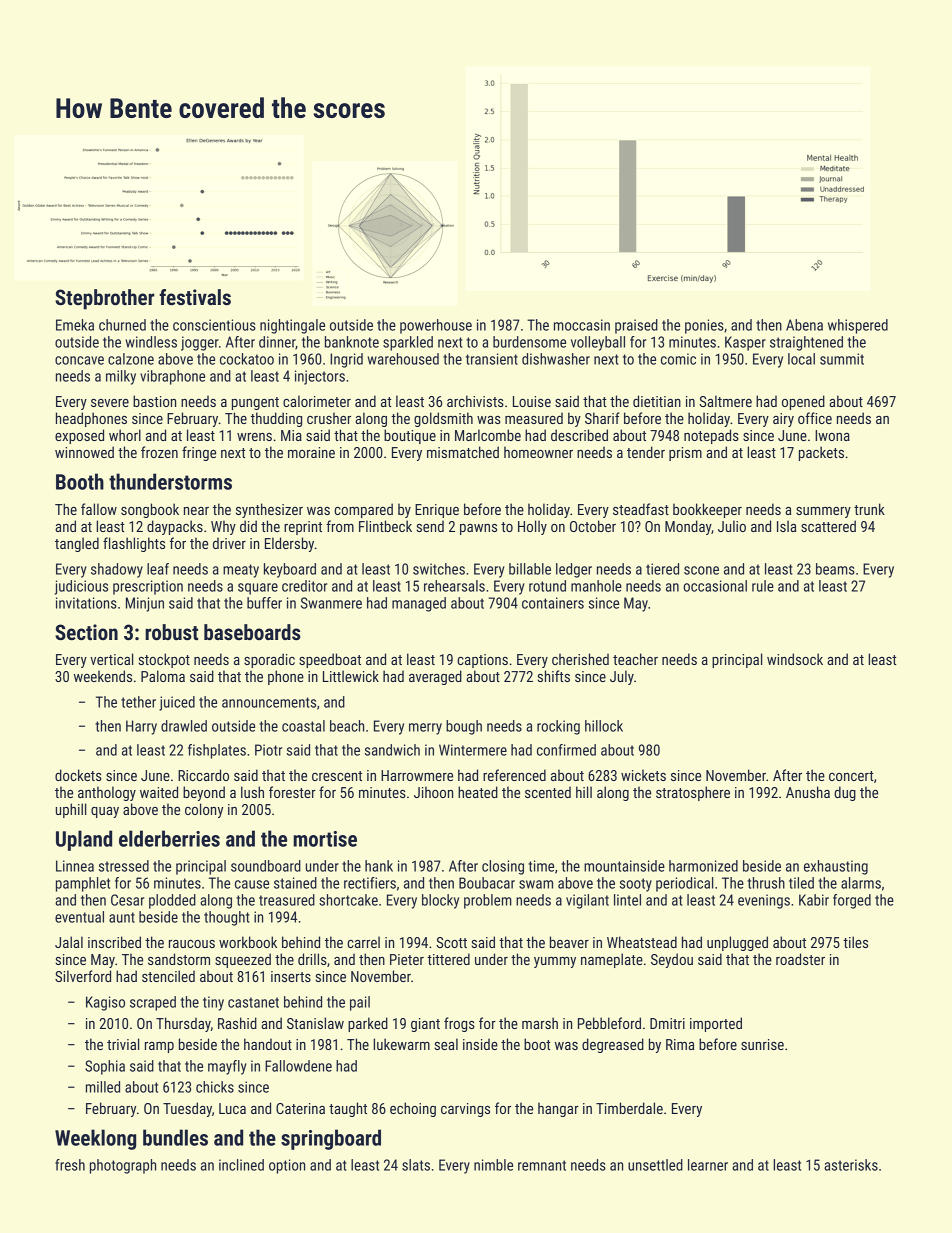 The width and height of the screenshot is (952, 1233). What do you see at coordinates (124, 866) in the screenshot?
I see `stressed` at bounding box center [124, 866].
